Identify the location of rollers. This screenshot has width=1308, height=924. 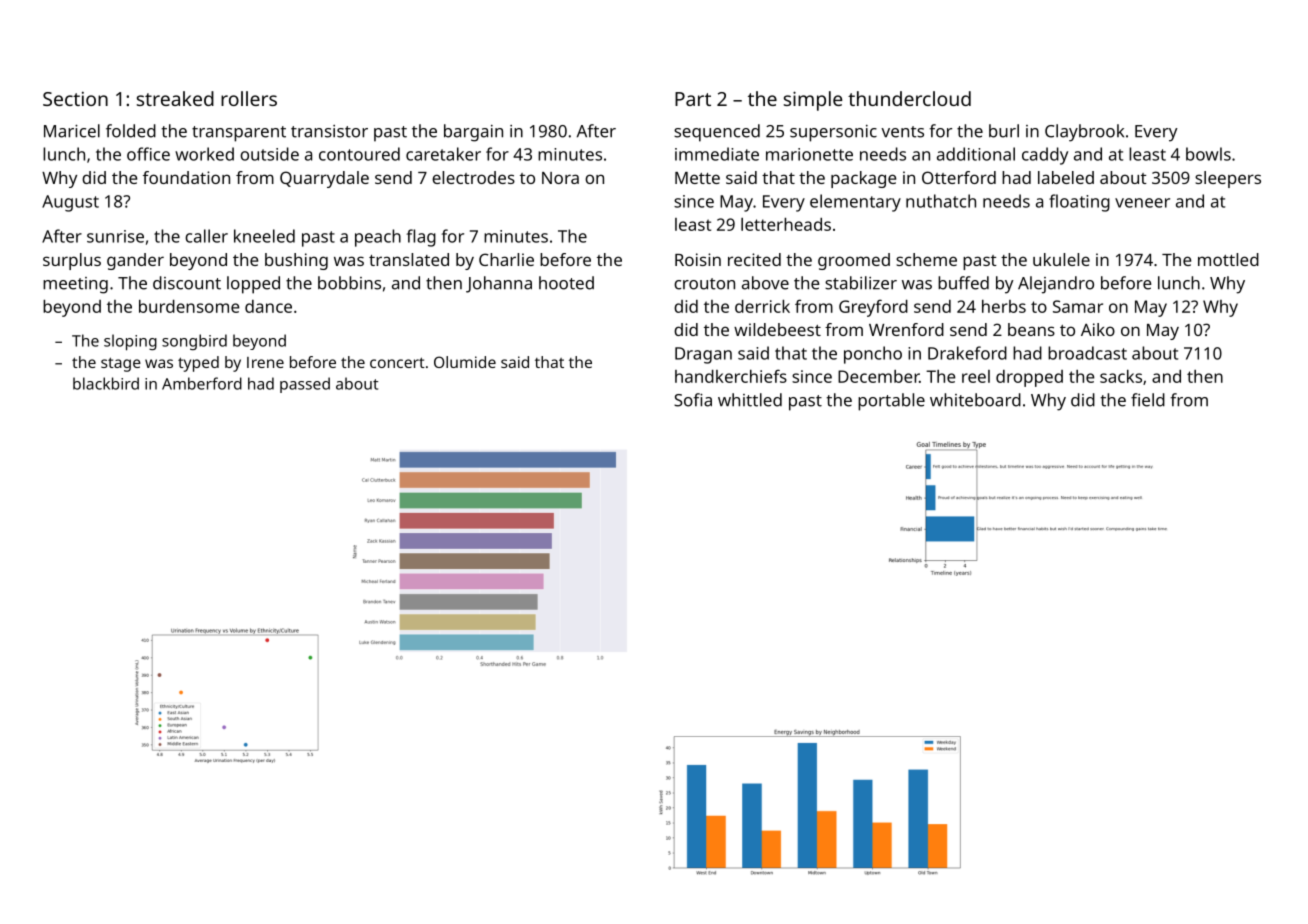
(249, 98).
